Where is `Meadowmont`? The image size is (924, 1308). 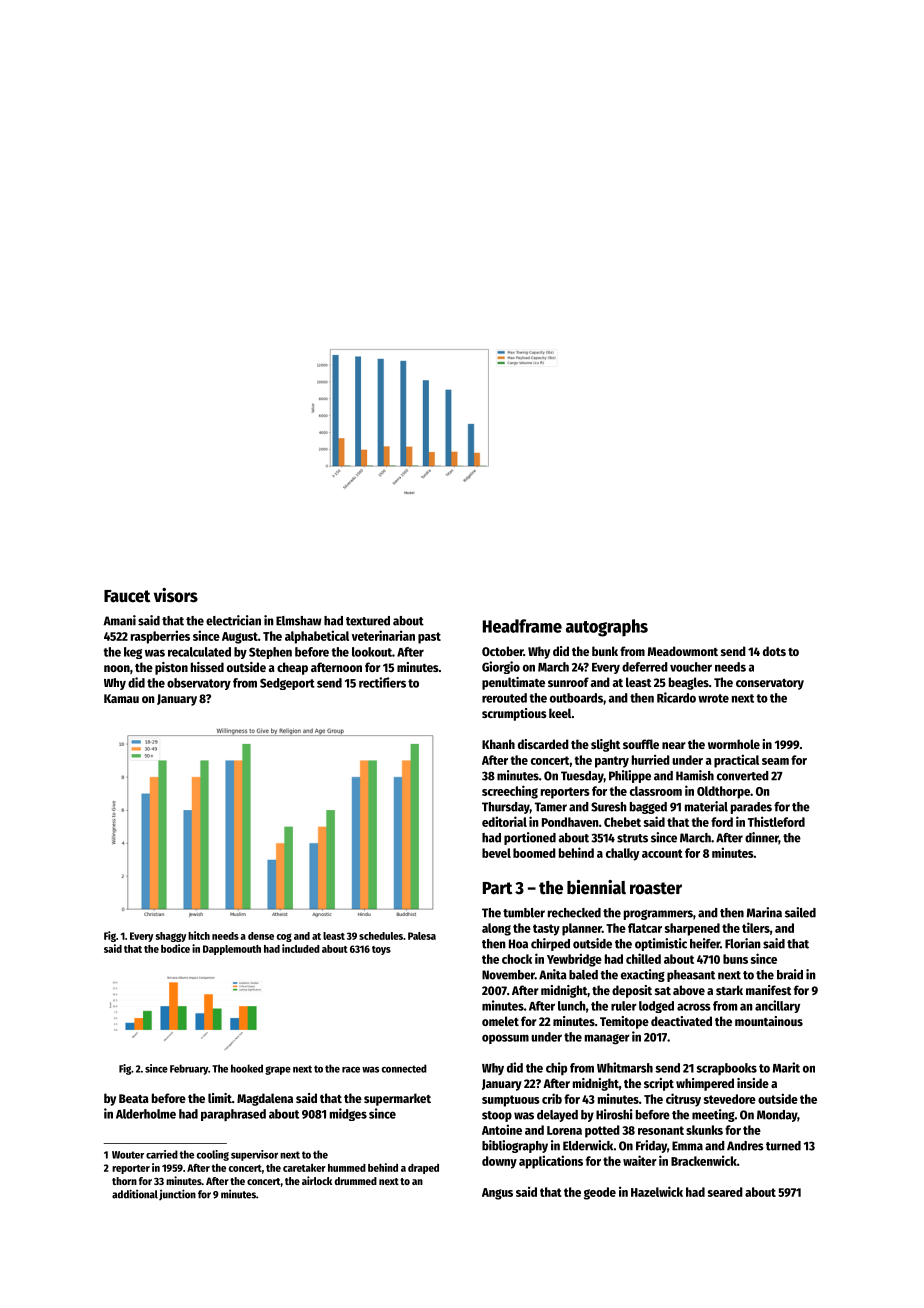 Meadowmont is located at coordinates (683, 651).
